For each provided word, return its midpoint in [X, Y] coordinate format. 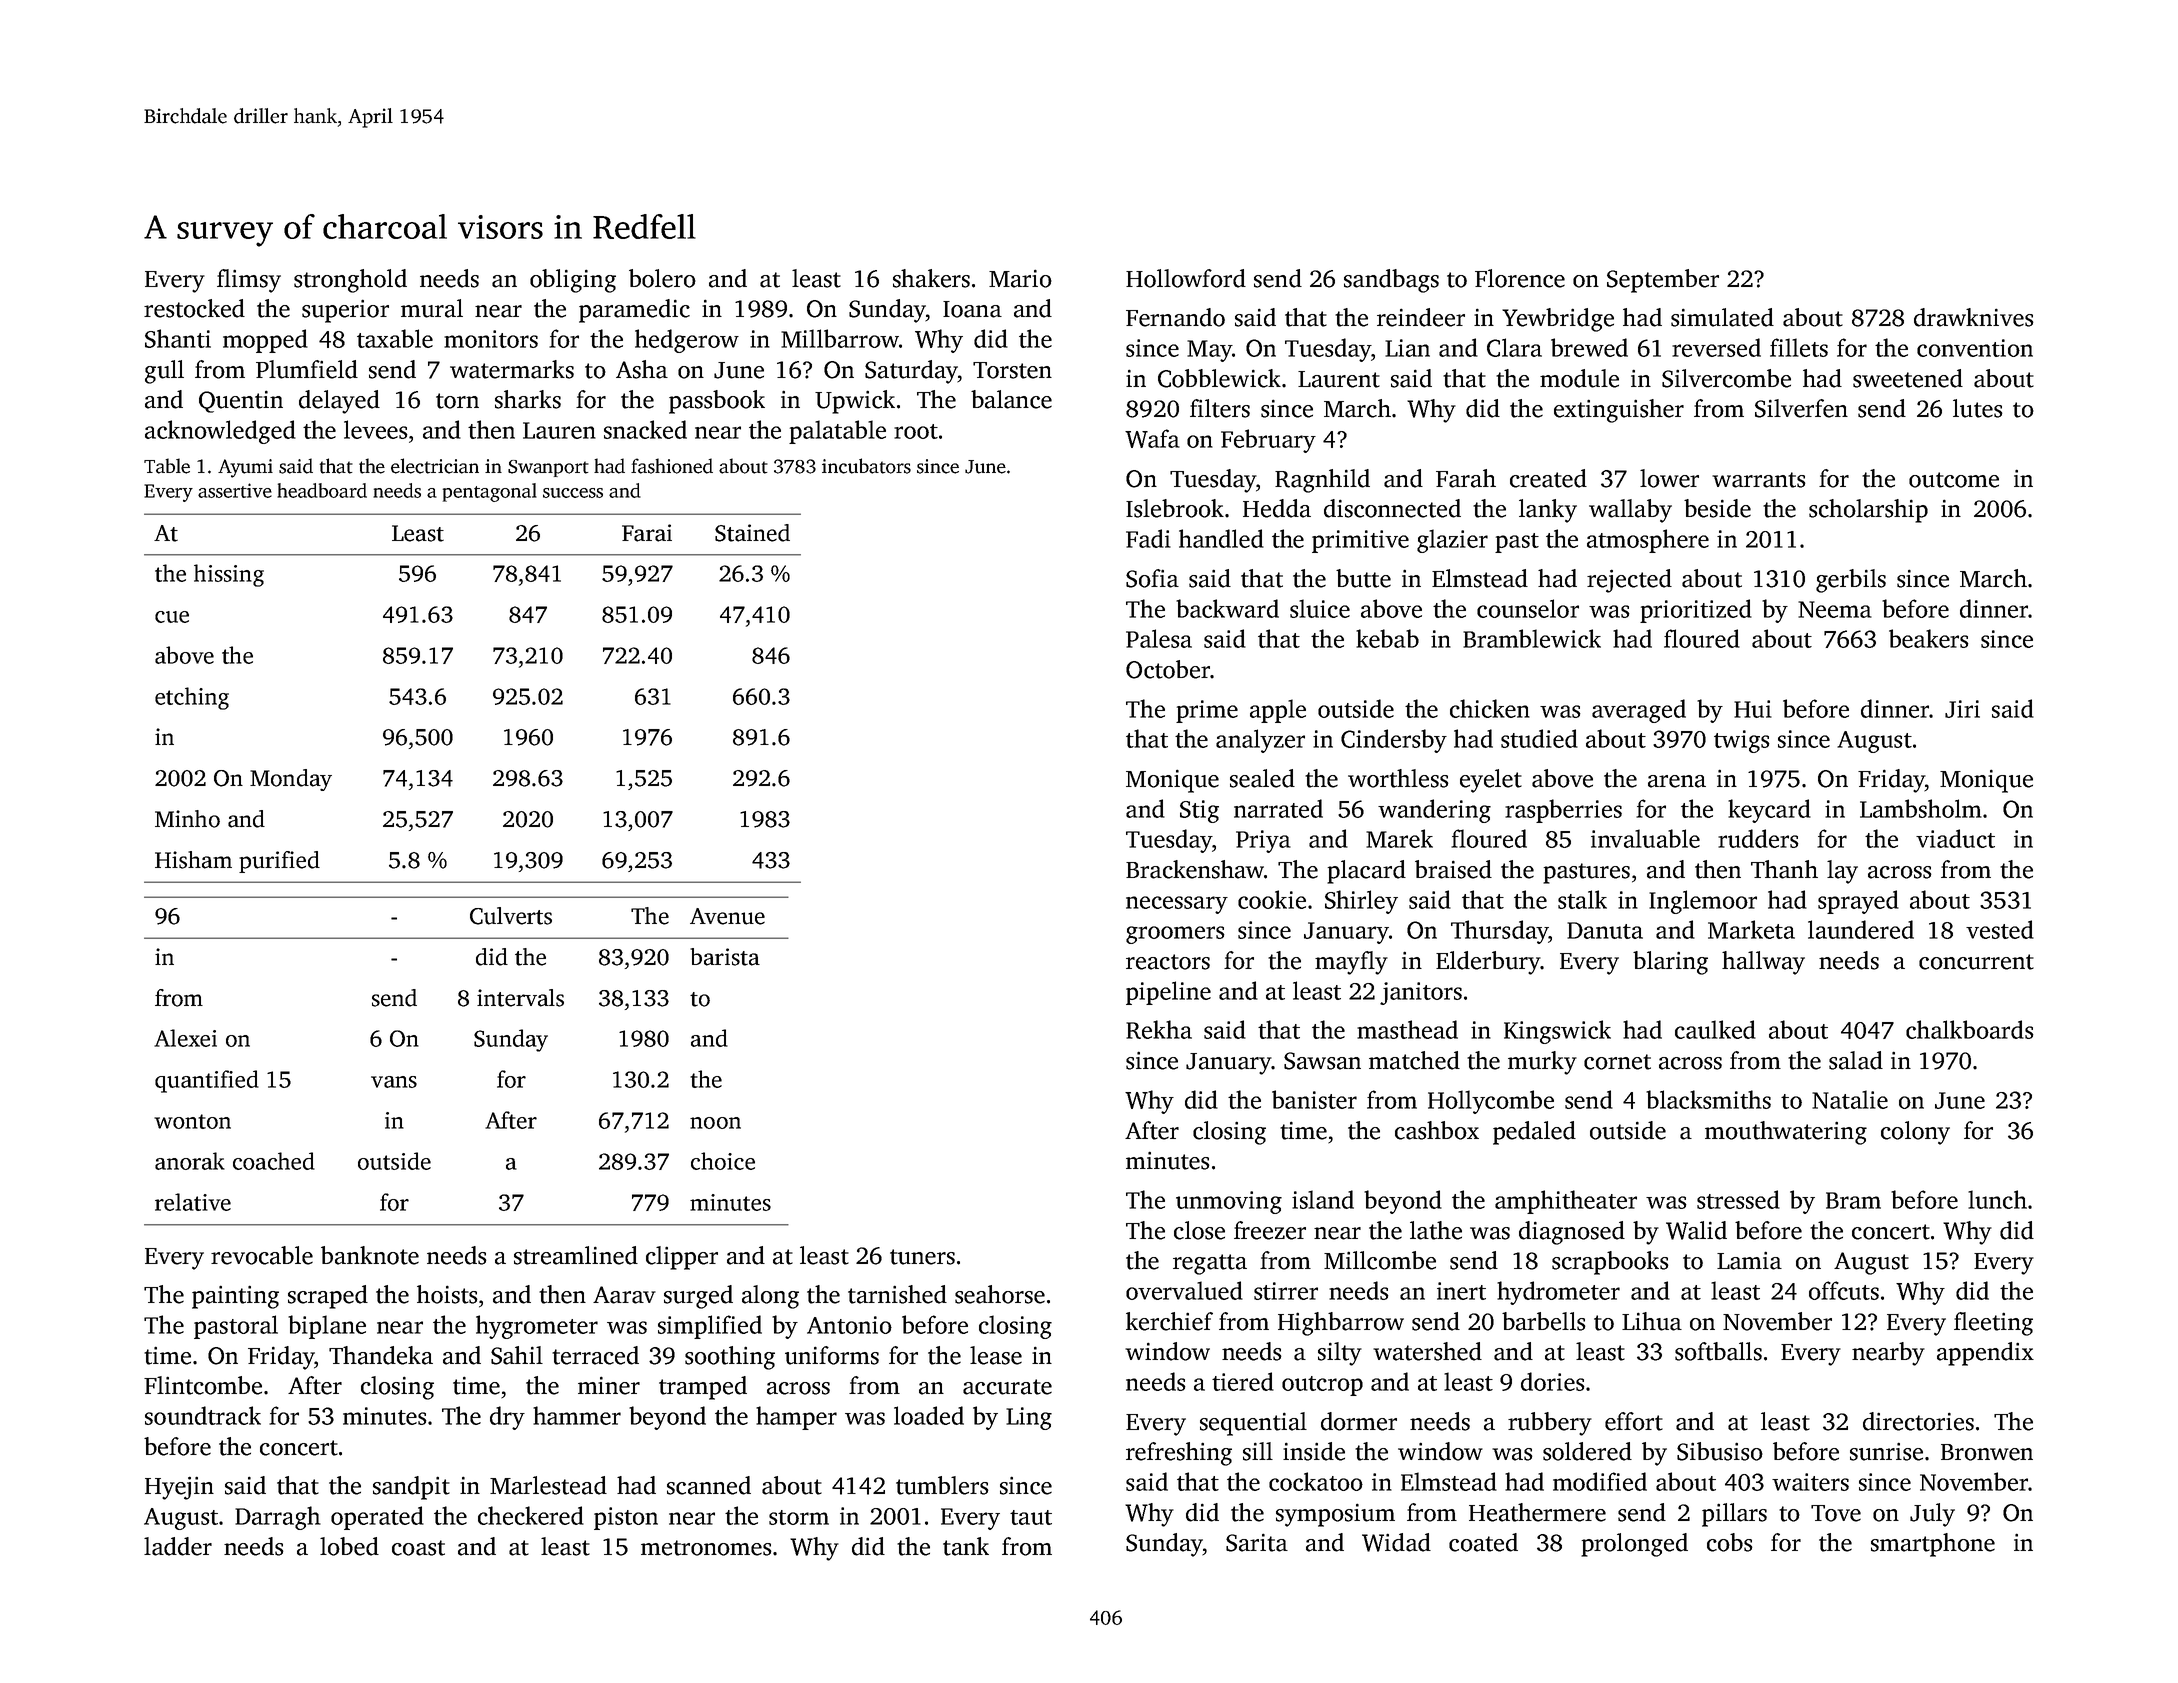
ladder [178, 1546]
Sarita [1257, 1542]
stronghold [350, 281]
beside [1717, 508]
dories [1553, 1381]
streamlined [576, 1255]
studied [1539, 738]
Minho [187, 819]
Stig [1199, 811]
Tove [1836, 1513]
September [1663, 281]
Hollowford [1186, 278]
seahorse [1000, 1294]
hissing [229, 575]
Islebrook [1175, 508]
